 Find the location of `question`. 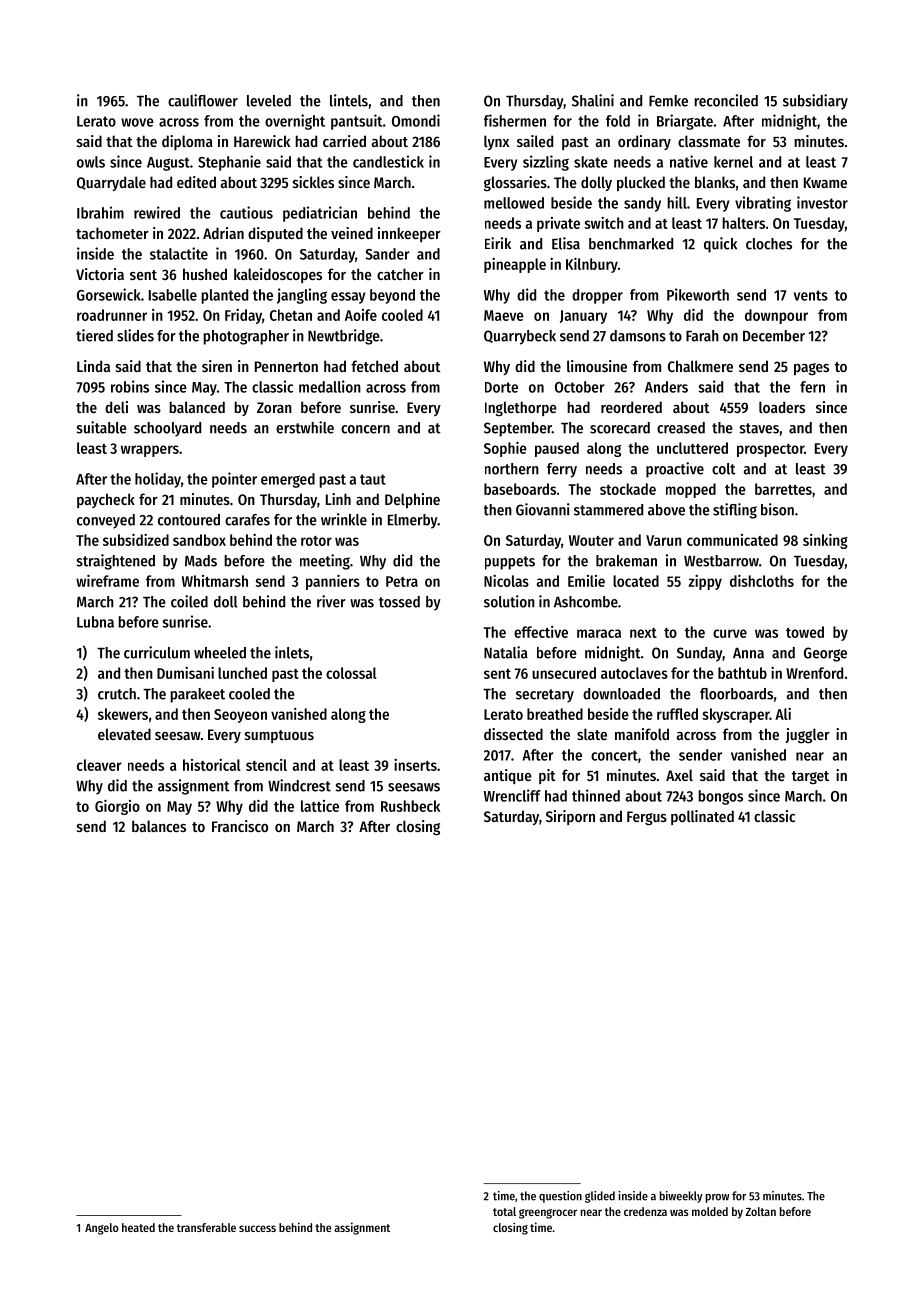

question is located at coordinates (560, 1197).
